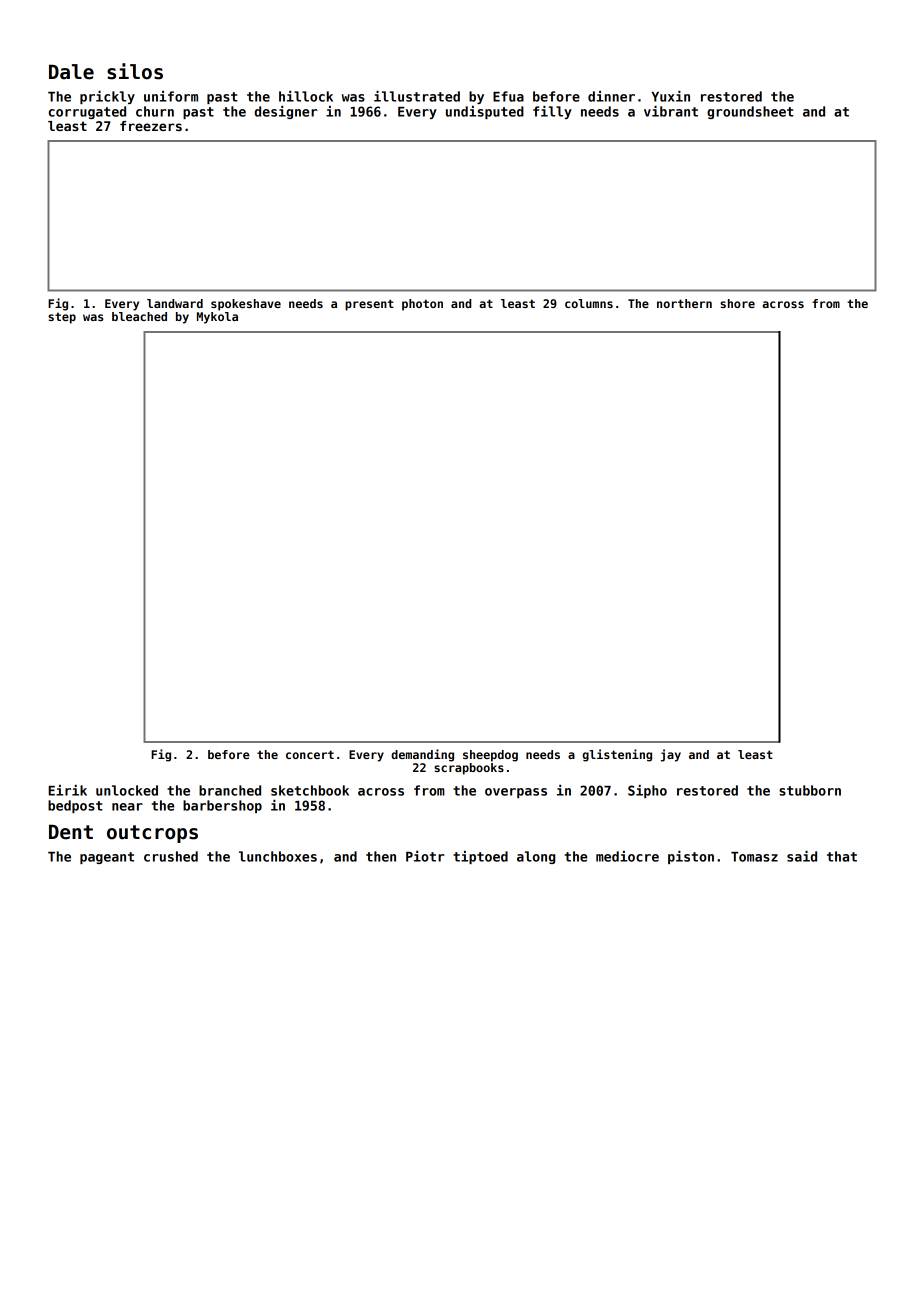 This image has width=924, height=1308. I want to click on shore, so click(737, 303).
